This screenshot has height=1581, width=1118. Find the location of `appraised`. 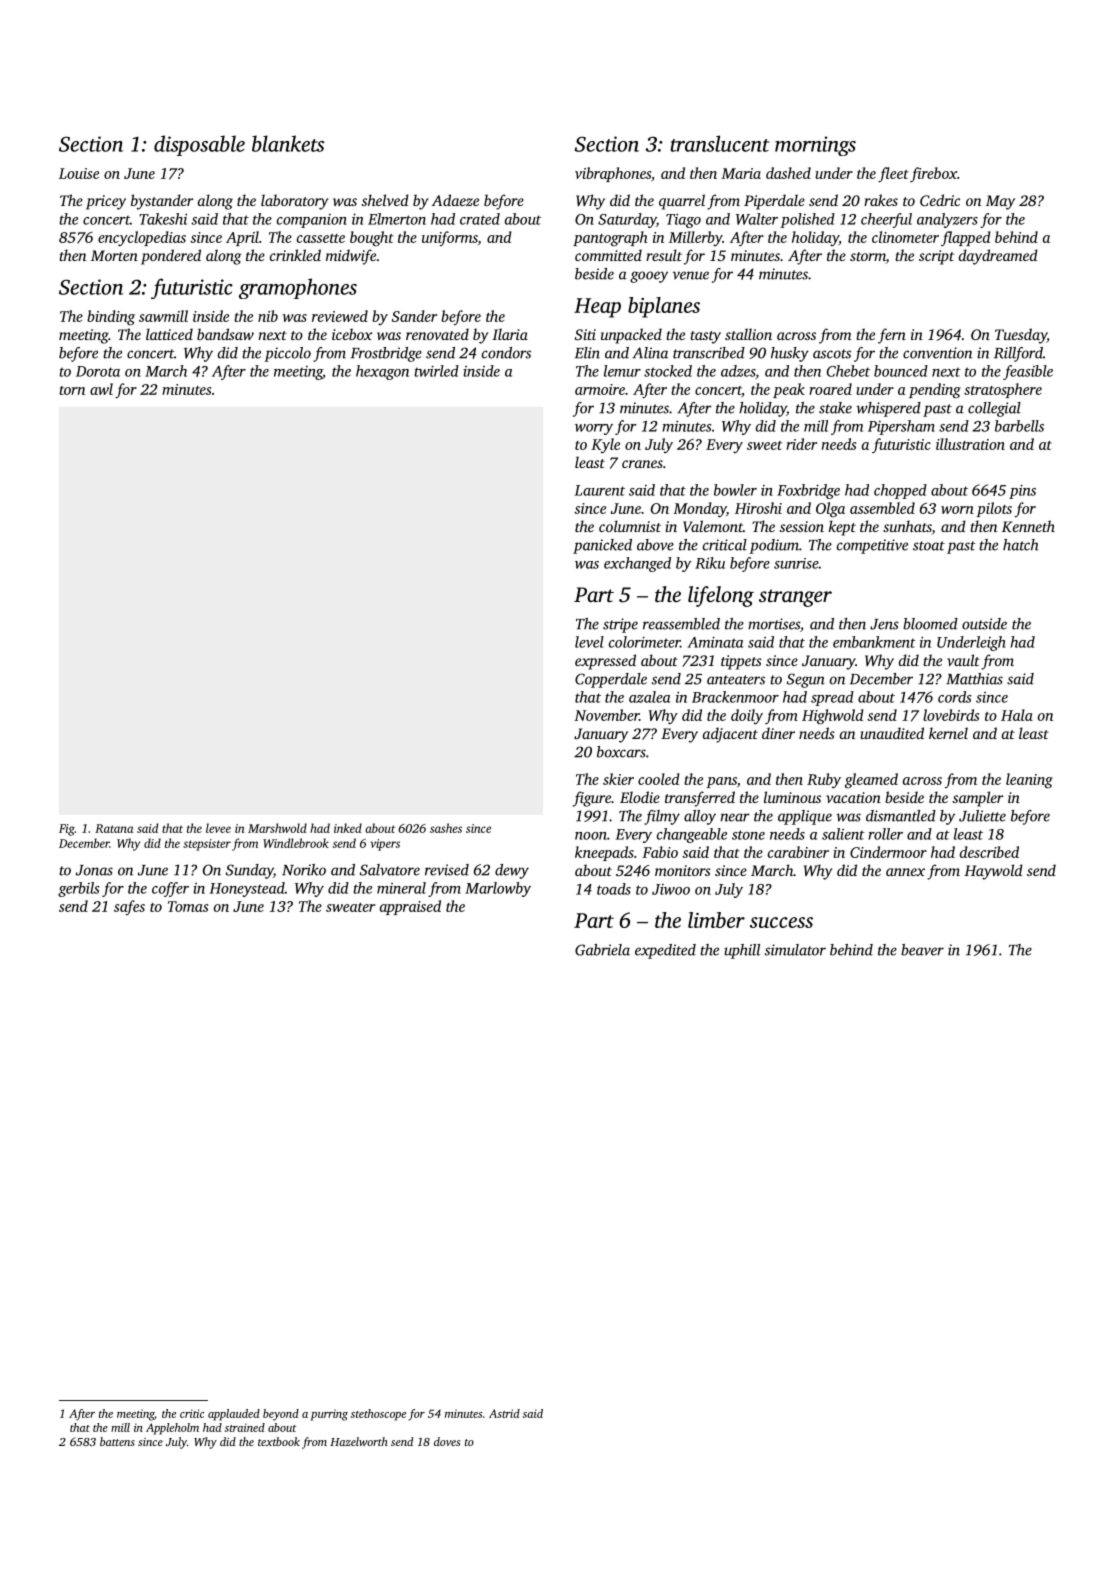

appraised is located at coordinates (410, 907).
